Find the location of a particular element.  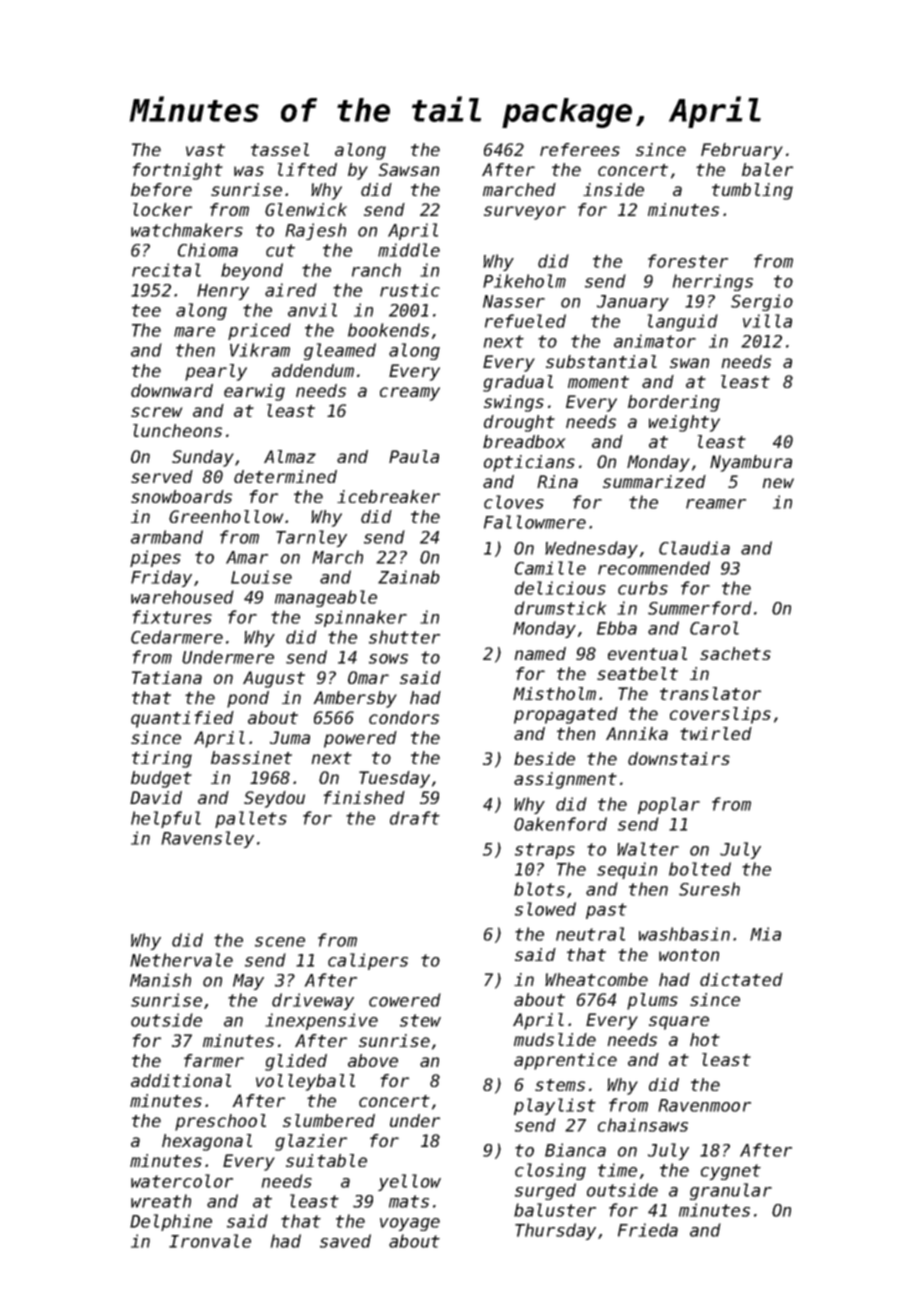

mudslide is located at coordinates (555, 1039).
